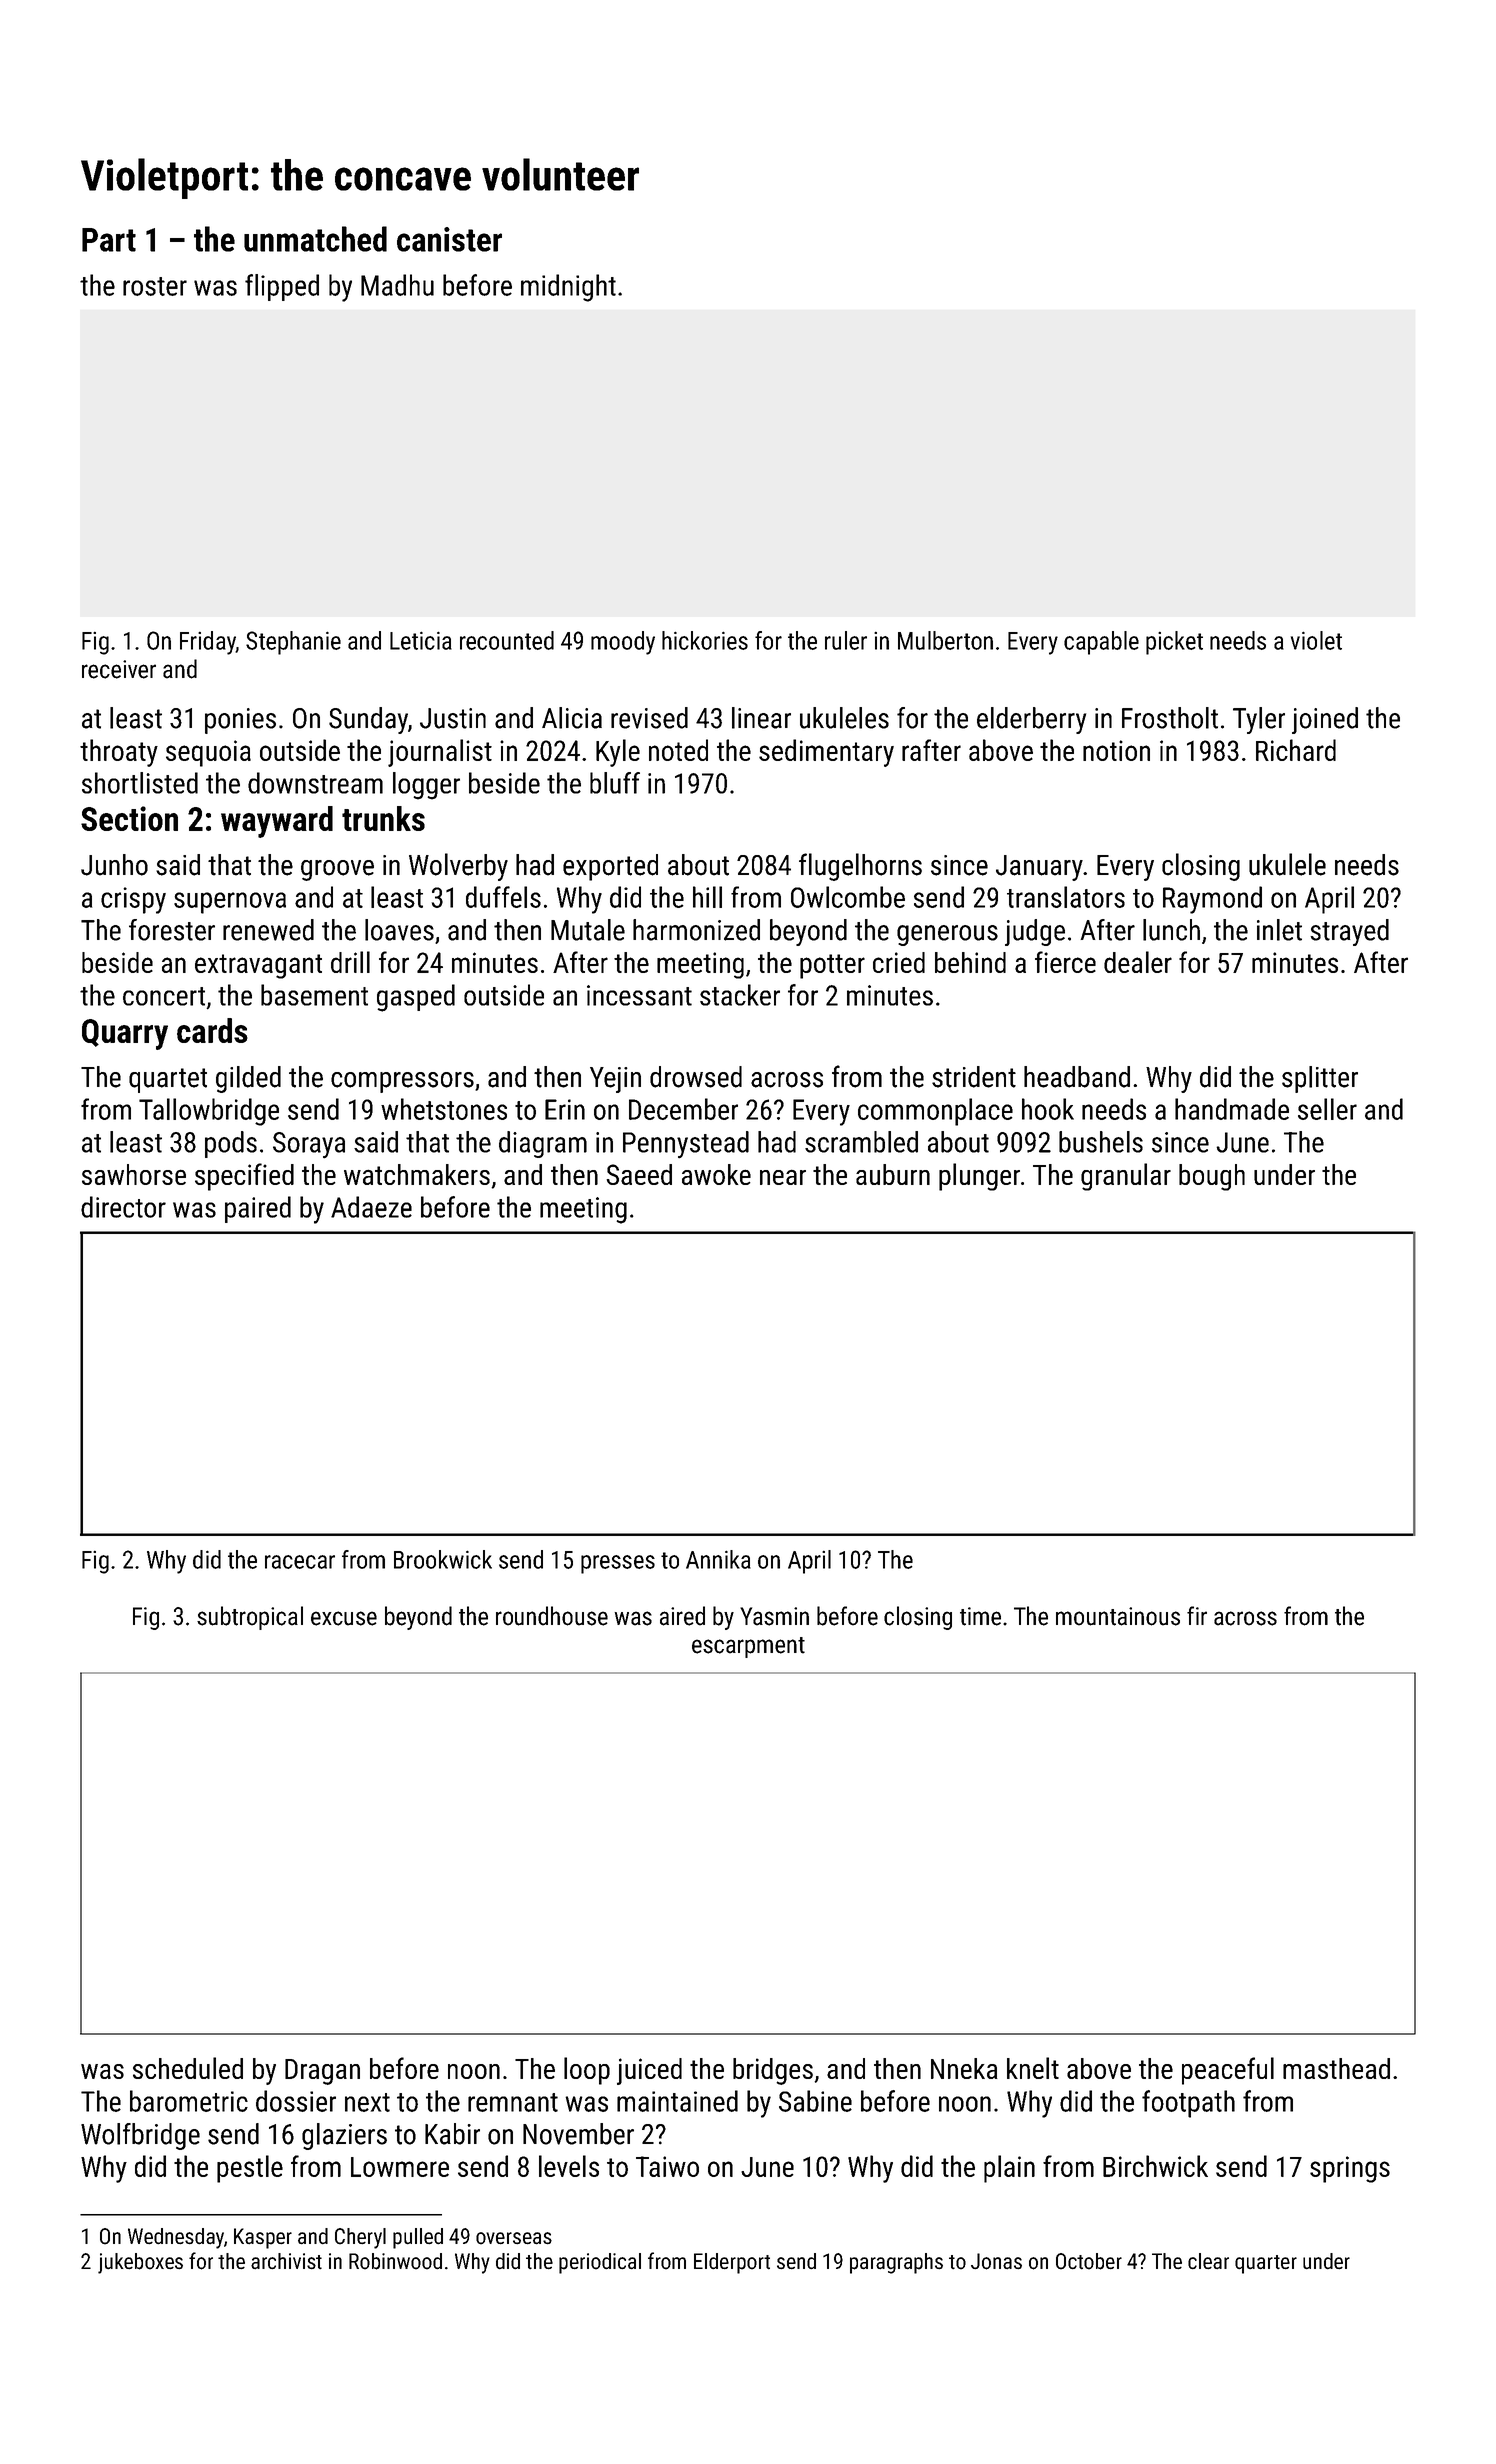  I want to click on Dragan, so click(322, 2072).
